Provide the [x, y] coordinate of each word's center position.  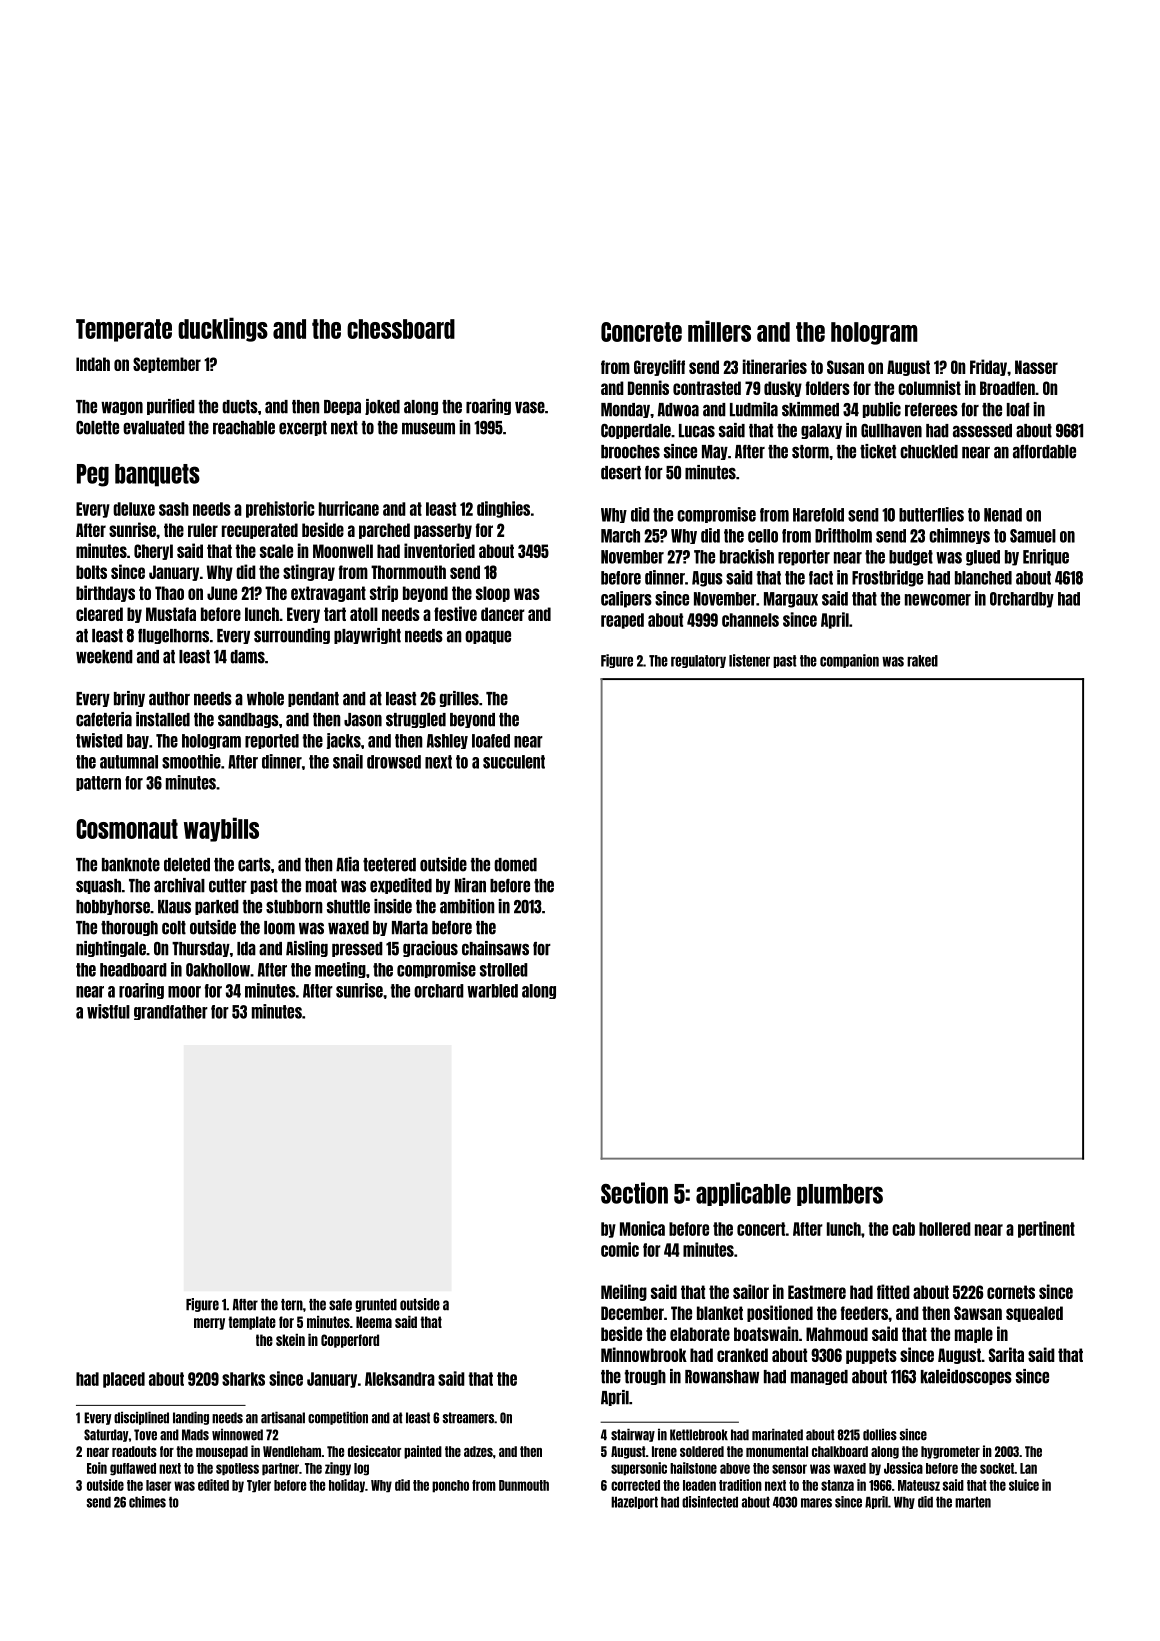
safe [340, 1305]
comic [620, 1249]
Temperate [124, 330]
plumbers [840, 1195]
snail [348, 761]
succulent [514, 762]
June [222, 593]
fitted [893, 1291]
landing [191, 1418]
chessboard [401, 329]
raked [922, 661]
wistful [108, 1011]
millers [719, 331]
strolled [504, 970]
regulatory [698, 661]
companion [849, 661]
